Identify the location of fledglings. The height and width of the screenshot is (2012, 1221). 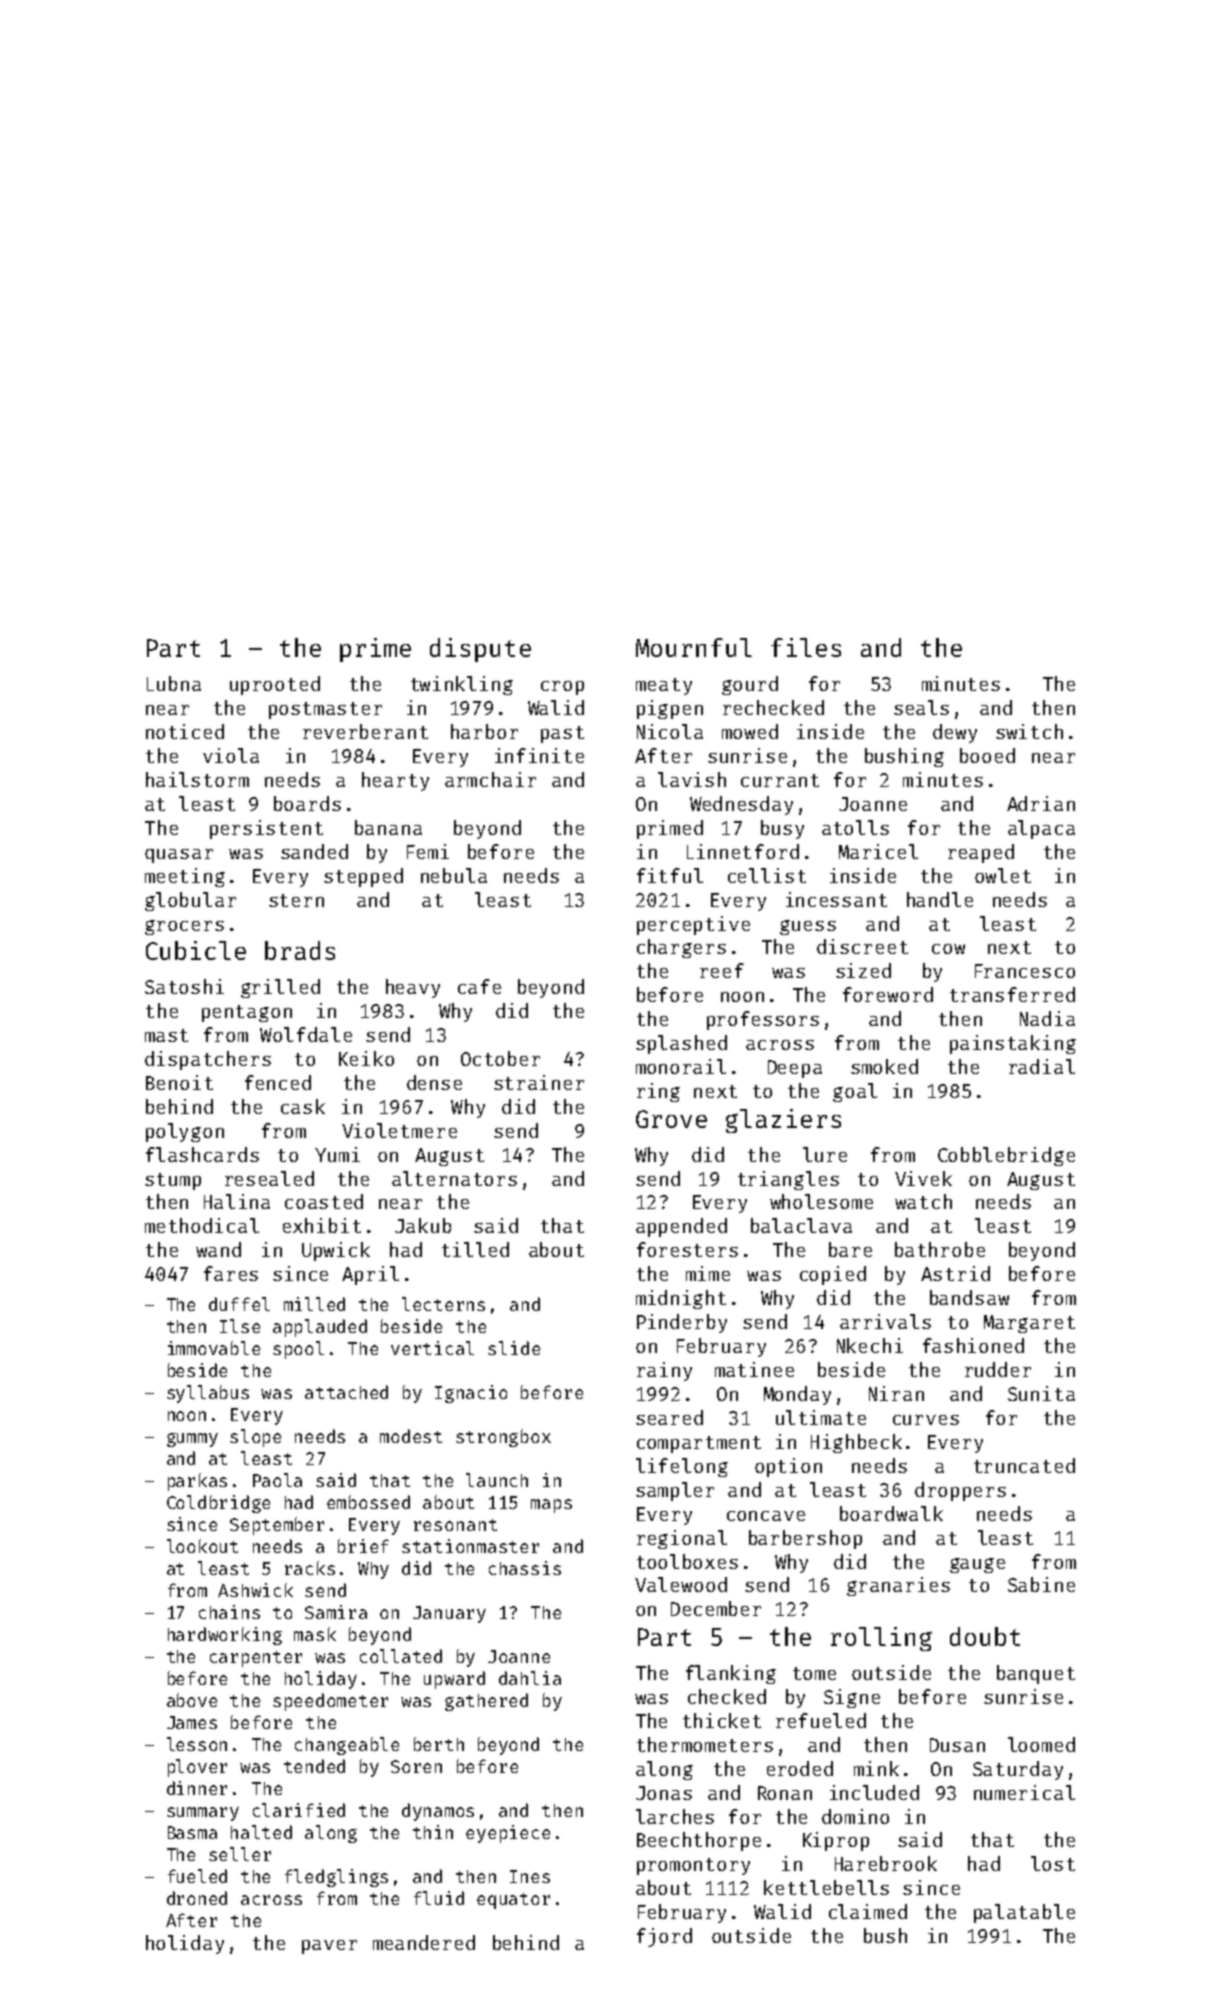
(336, 1878).
